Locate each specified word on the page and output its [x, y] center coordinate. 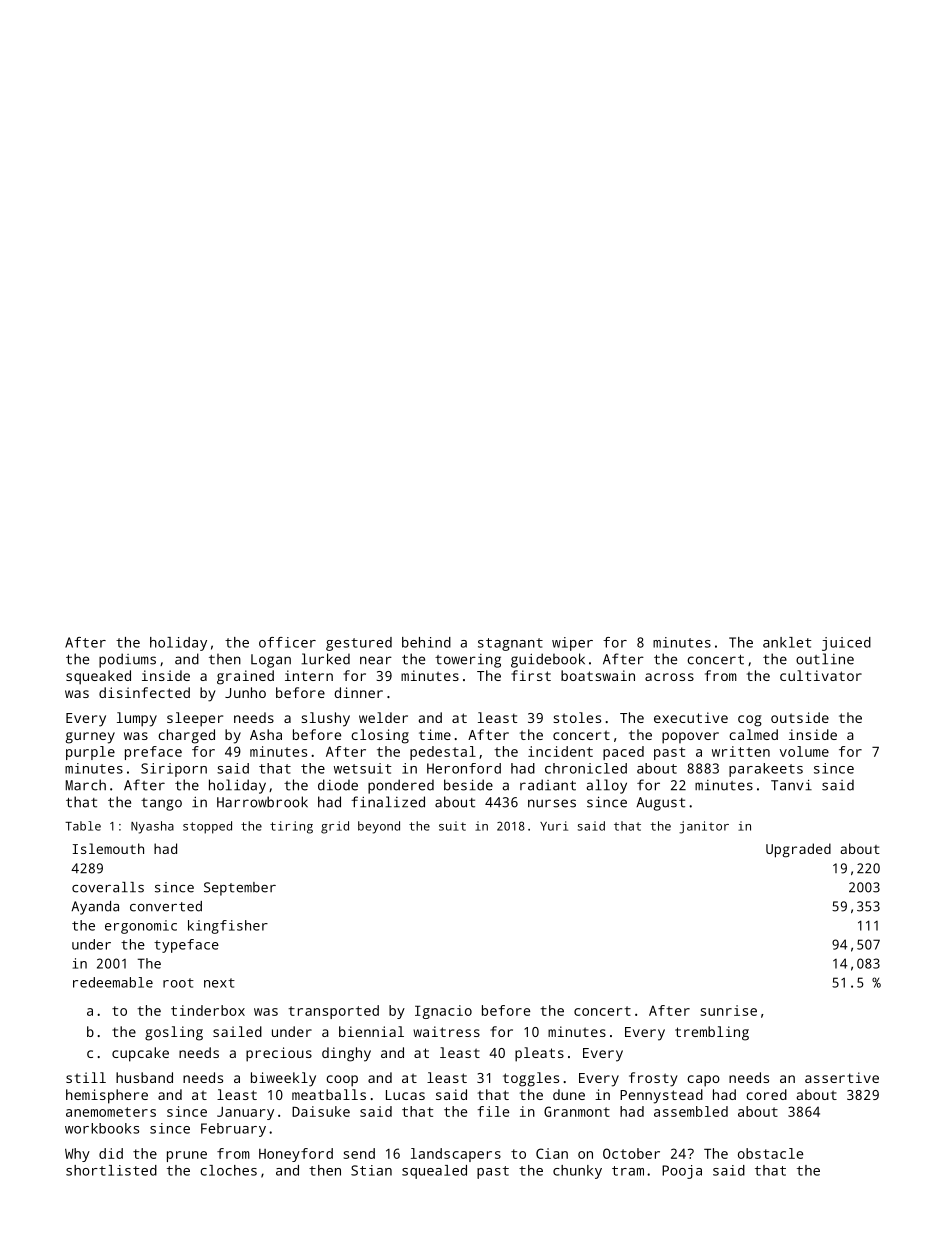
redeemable [113, 982]
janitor [704, 827]
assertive [842, 1077]
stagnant [510, 644]
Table [83, 826]
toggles [531, 1079]
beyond [379, 827]
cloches [228, 1170]
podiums [127, 660]
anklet [787, 642]
